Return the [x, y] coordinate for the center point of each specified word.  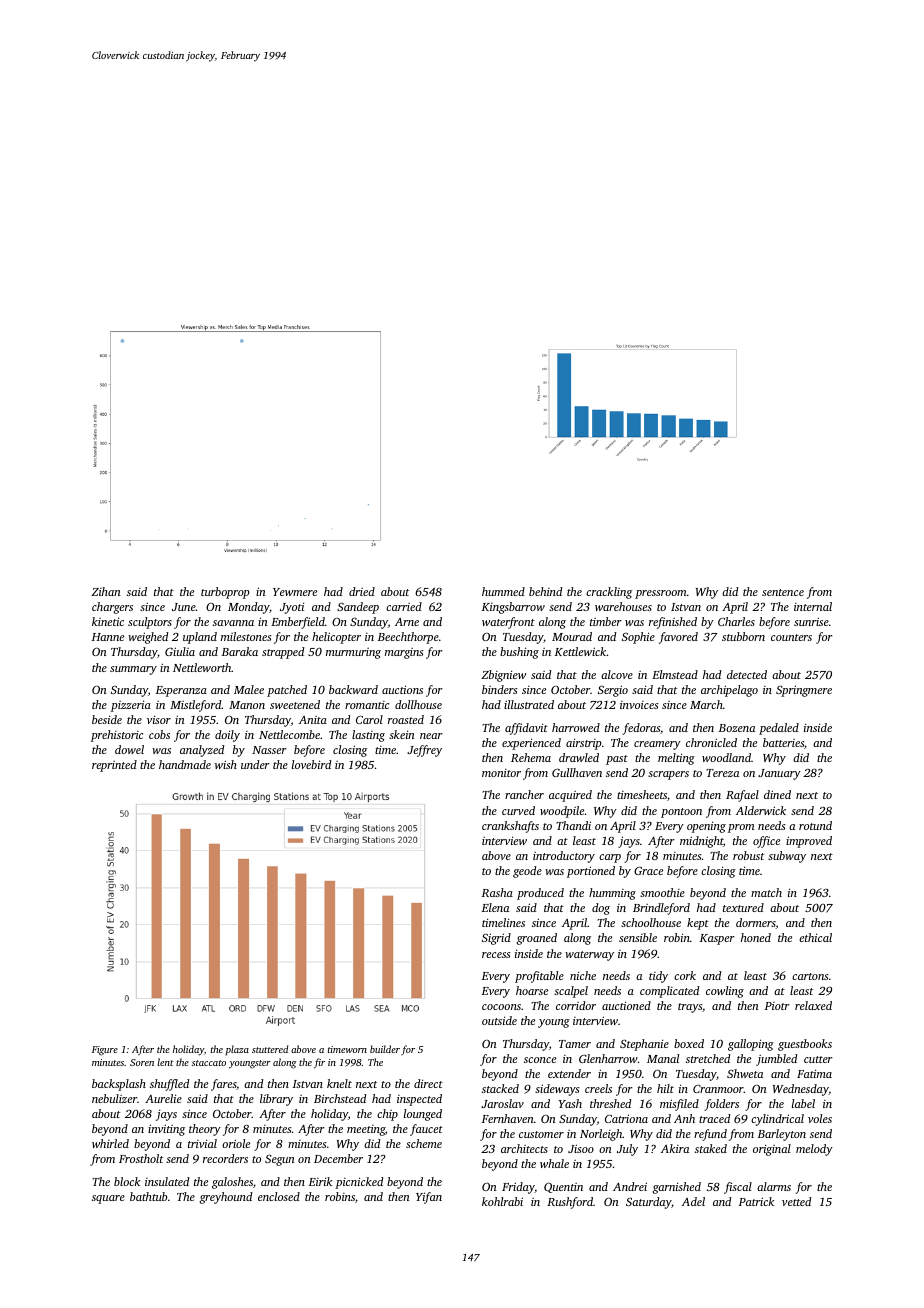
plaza [237, 1050]
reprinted [114, 766]
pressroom [660, 594]
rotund [815, 825]
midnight [701, 842]
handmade [185, 764]
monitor [501, 773]
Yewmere [295, 592]
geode [527, 872]
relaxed [813, 1005]
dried [362, 591]
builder [385, 1049]
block [127, 1181]
